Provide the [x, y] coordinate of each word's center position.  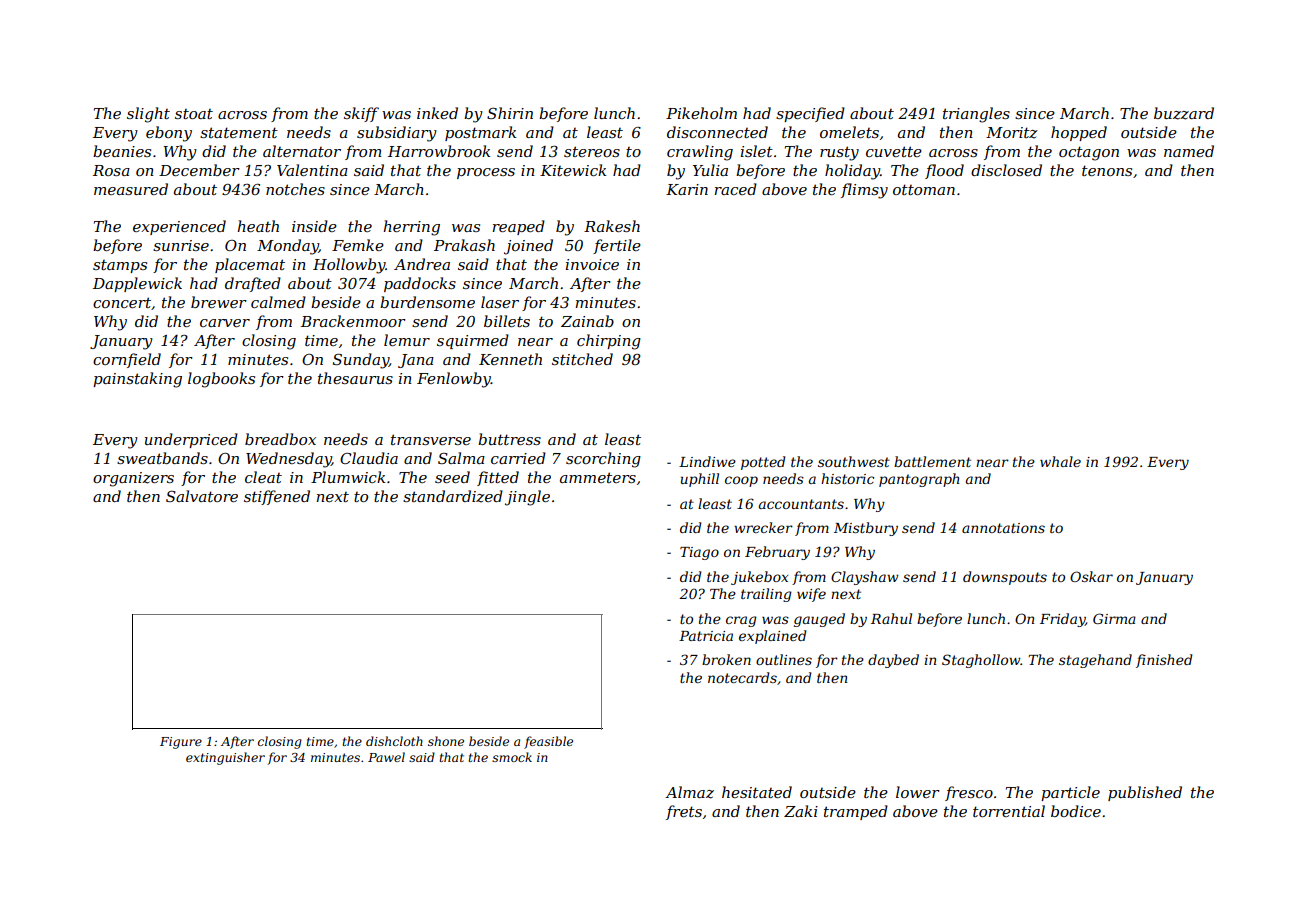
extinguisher [225, 758]
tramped [856, 812]
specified [810, 114]
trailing [766, 595]
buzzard [1184, 113]
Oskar [1091, 576]
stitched [582, 359]
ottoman [924, 189]
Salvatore [202, 496]
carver [225, 323]
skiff [361, 114]
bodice [1076, 811]
